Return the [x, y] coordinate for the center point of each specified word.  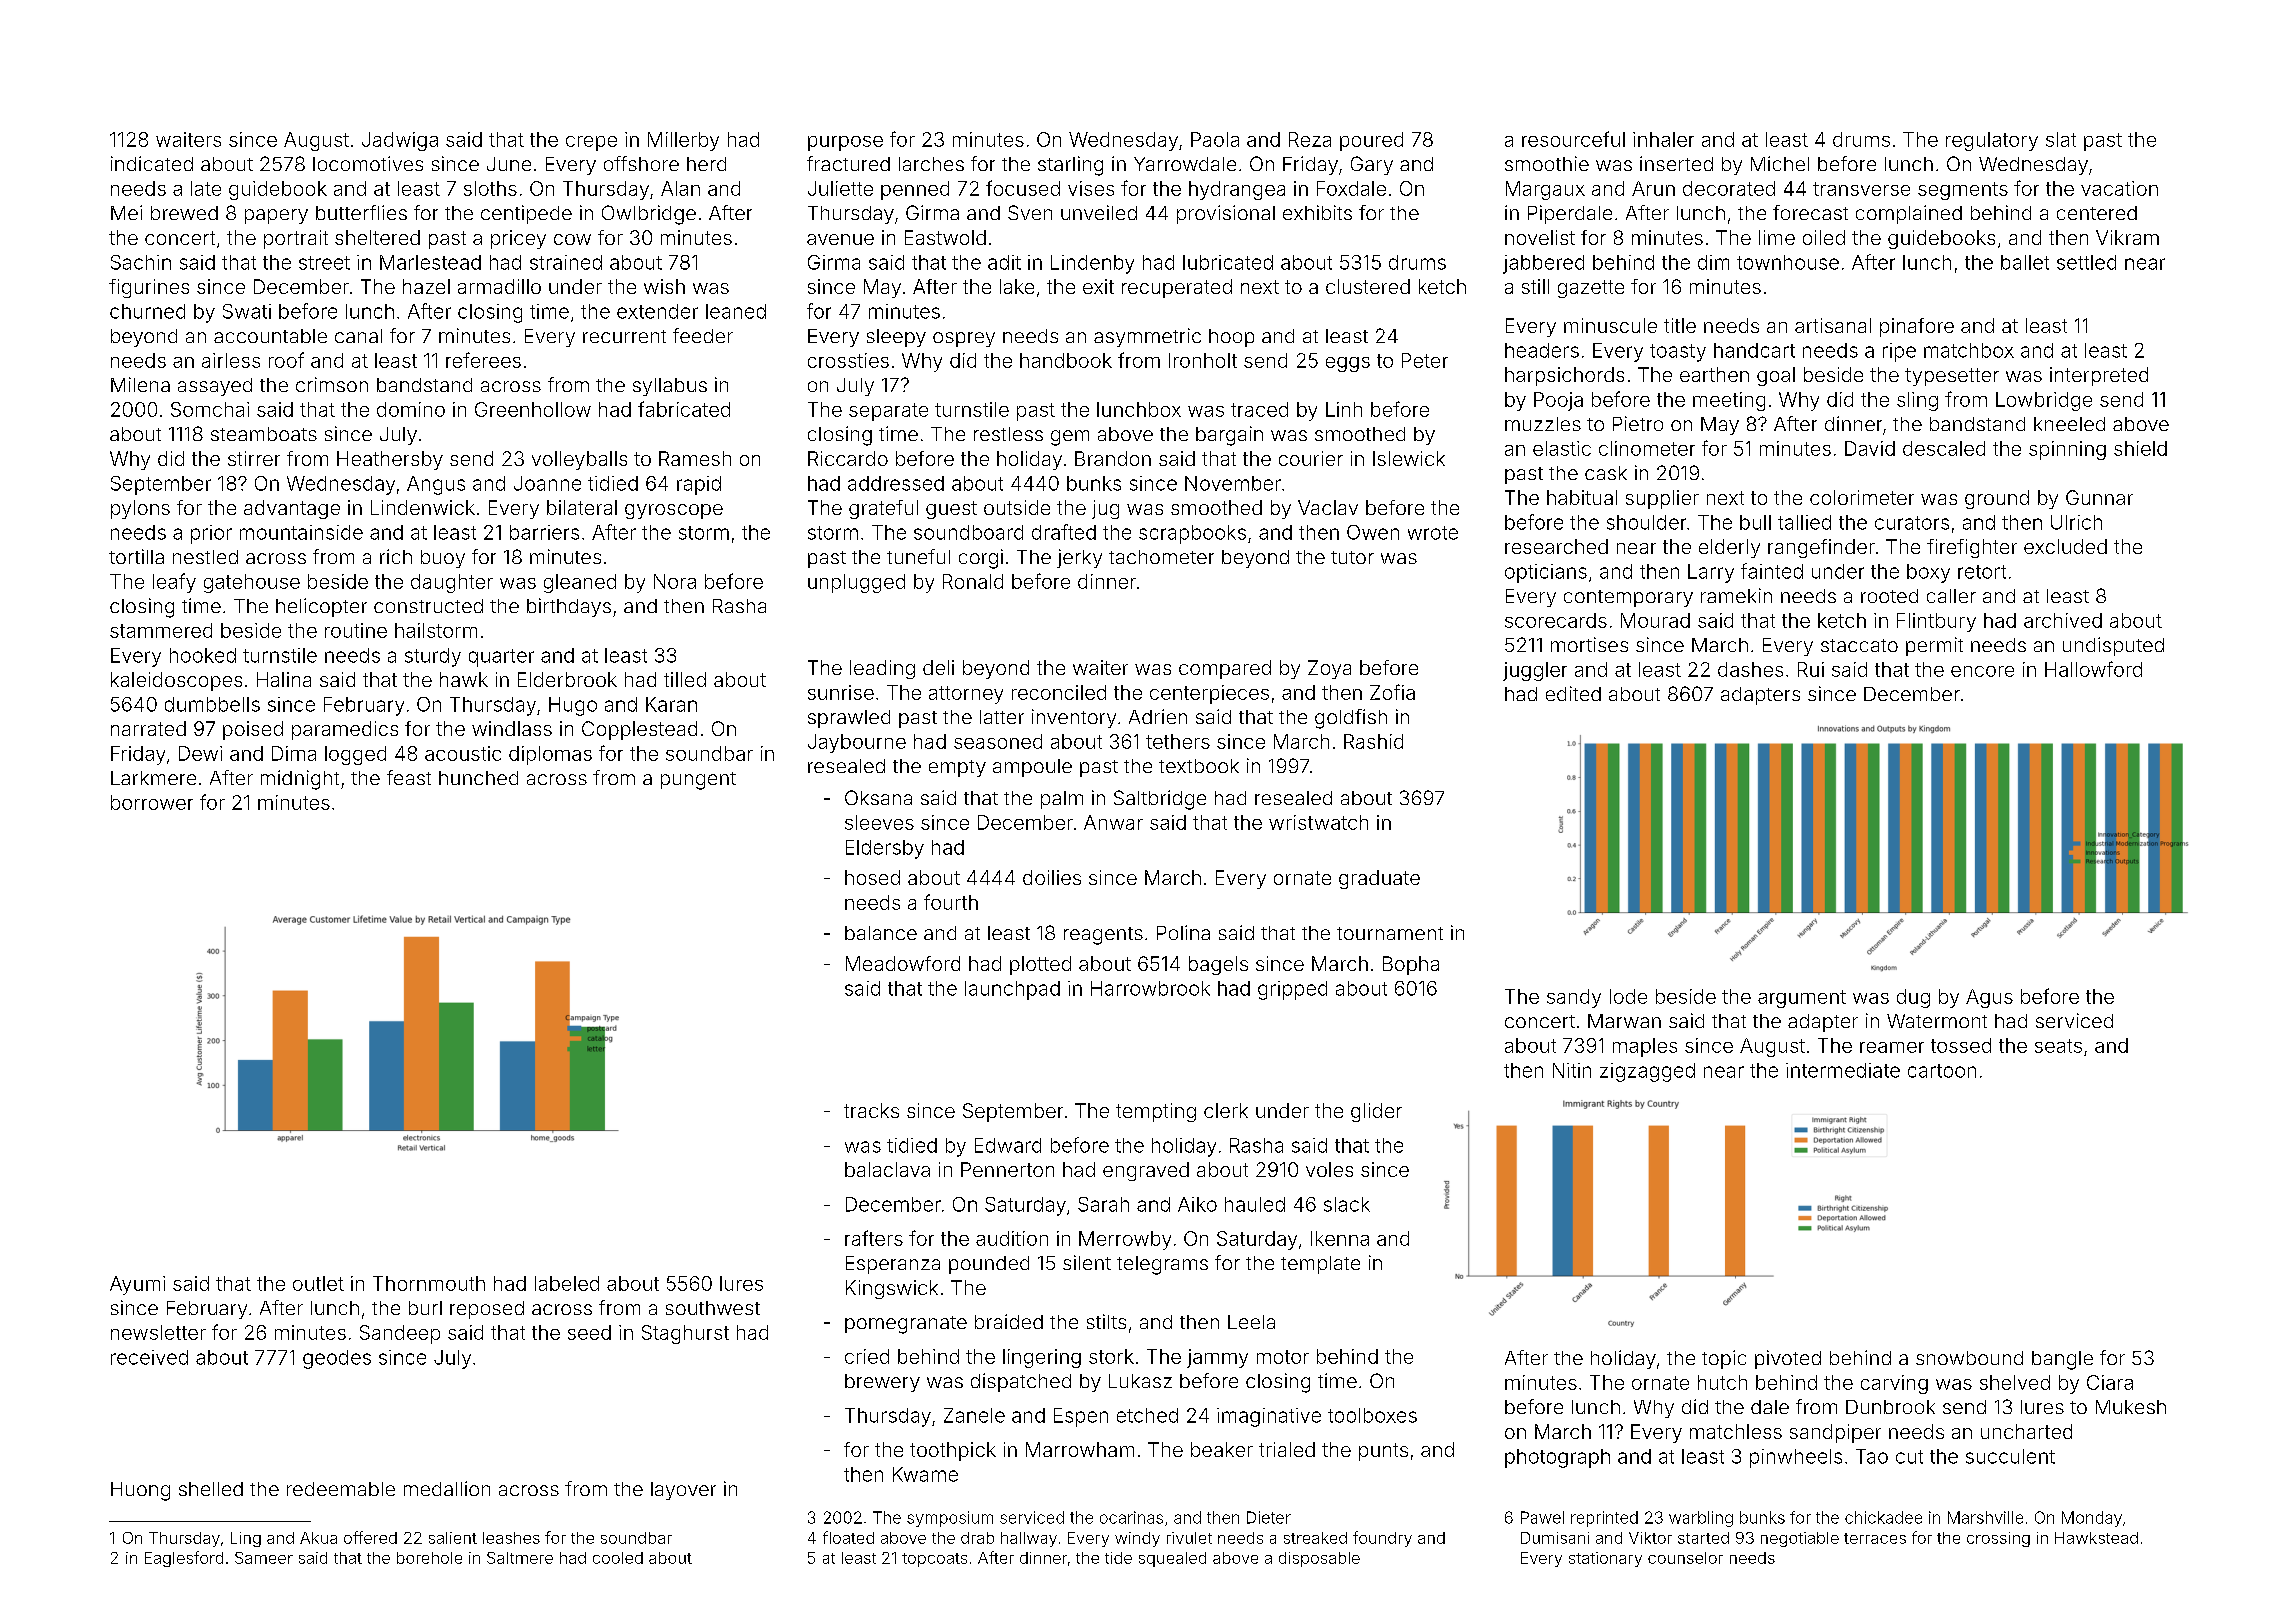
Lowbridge [2044, 401]
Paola [1215, 139]
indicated [152, 163]
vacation [2119, 188]
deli [938, 667]
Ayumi [137, 1285]
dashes [1750, 669]
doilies [1052, 877]
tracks [871, 1110]
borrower [152, 802]
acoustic [463, 753]
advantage [292, 509]
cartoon [1942, 1071]
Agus [1989, 998]
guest [951, 510]
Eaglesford [184, 1559]
